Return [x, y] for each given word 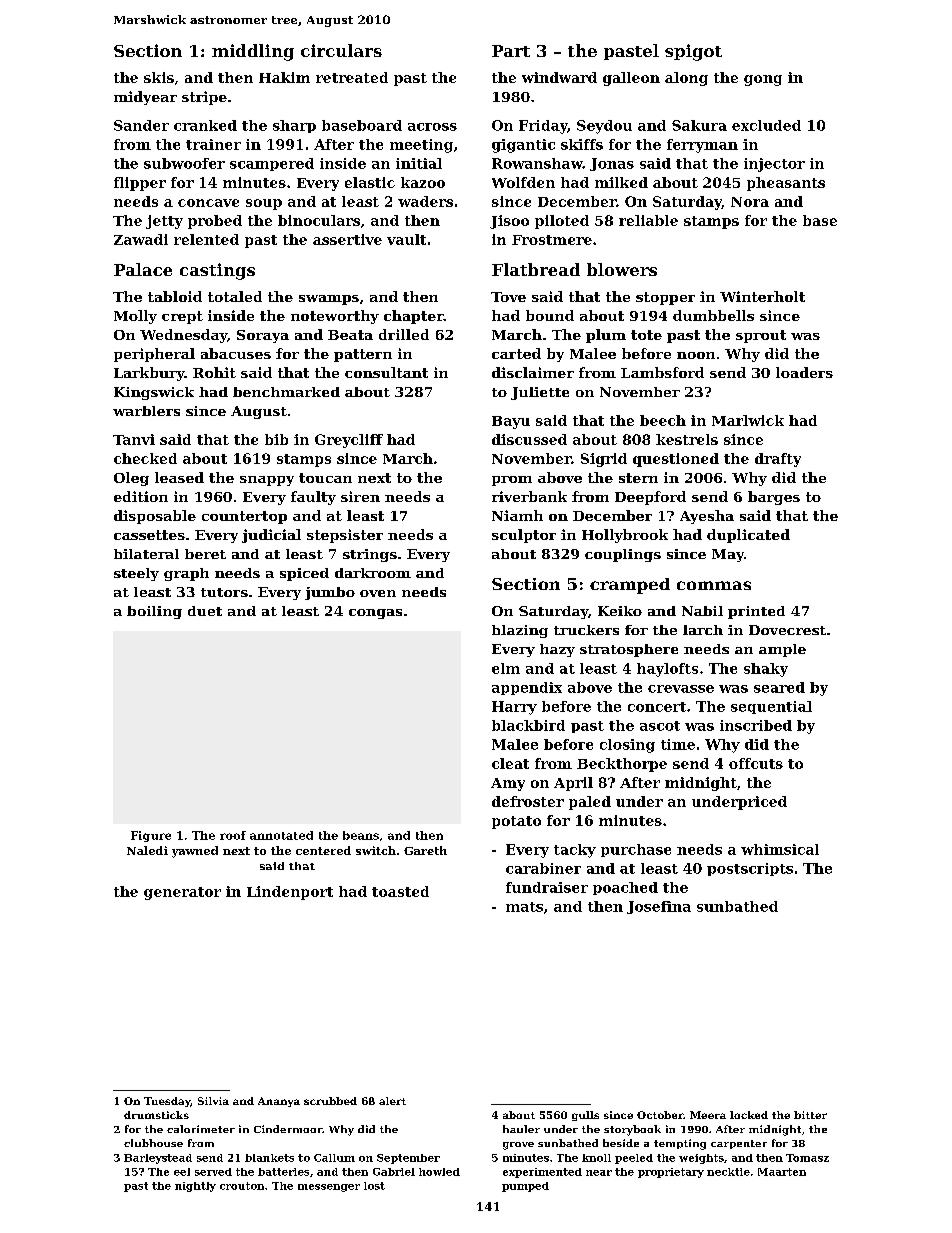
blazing [520, 631]
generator [182, 893]
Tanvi [134, 439]
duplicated [748, 536]
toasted [400, 891]
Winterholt [762, 296]
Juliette [540, 393]
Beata [350, 335]
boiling [154, 612]
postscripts [750, 869]
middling [253, 52]
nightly [195, 1187]
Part [511, 51]
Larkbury [149, 374]
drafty [778, 460]
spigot [693, 52]
